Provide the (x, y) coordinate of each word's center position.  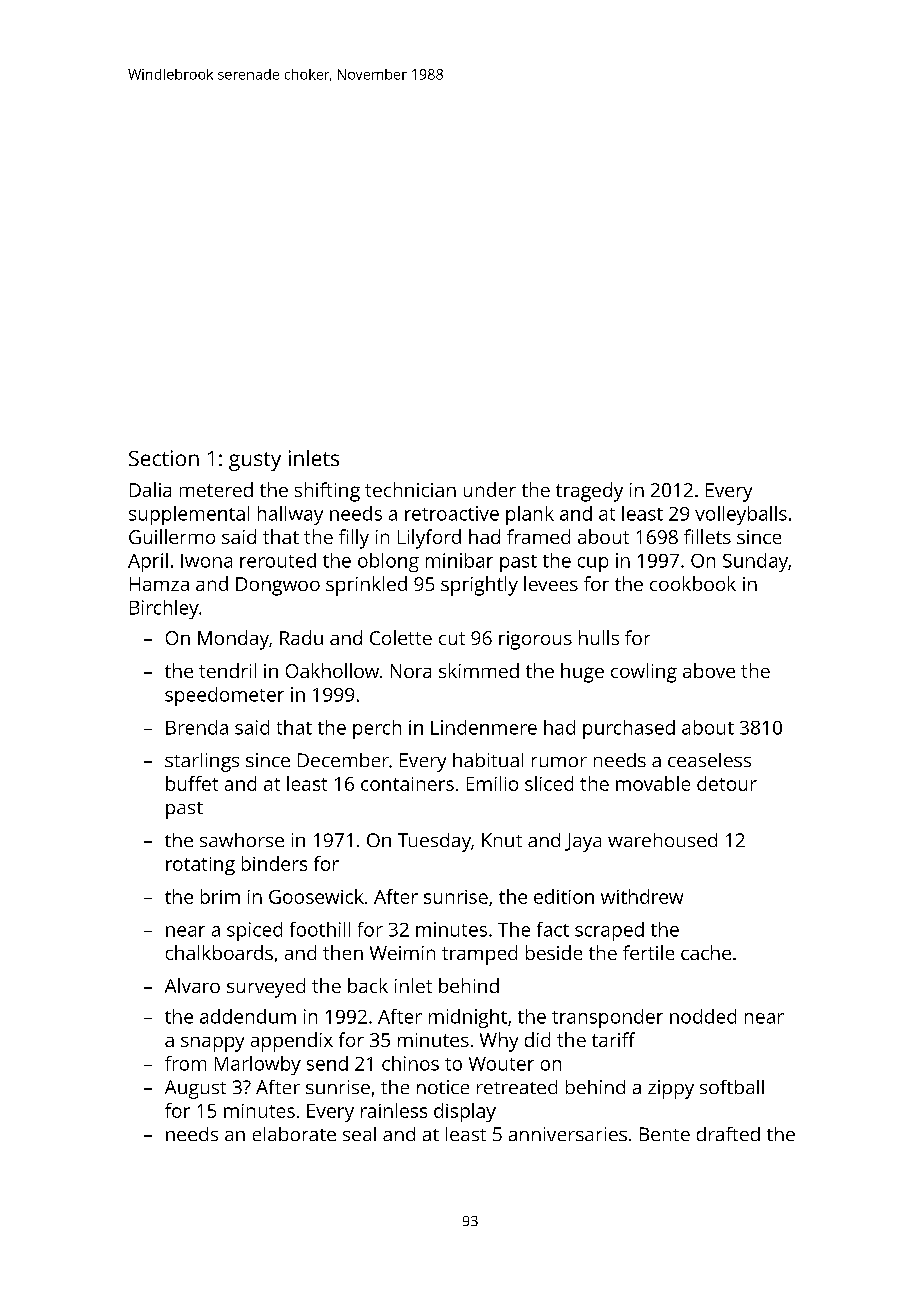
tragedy (589, 492)
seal (359, 1134)
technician (410, 489)
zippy (671, 1089)
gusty (255, 461)
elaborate (294, 1134)
